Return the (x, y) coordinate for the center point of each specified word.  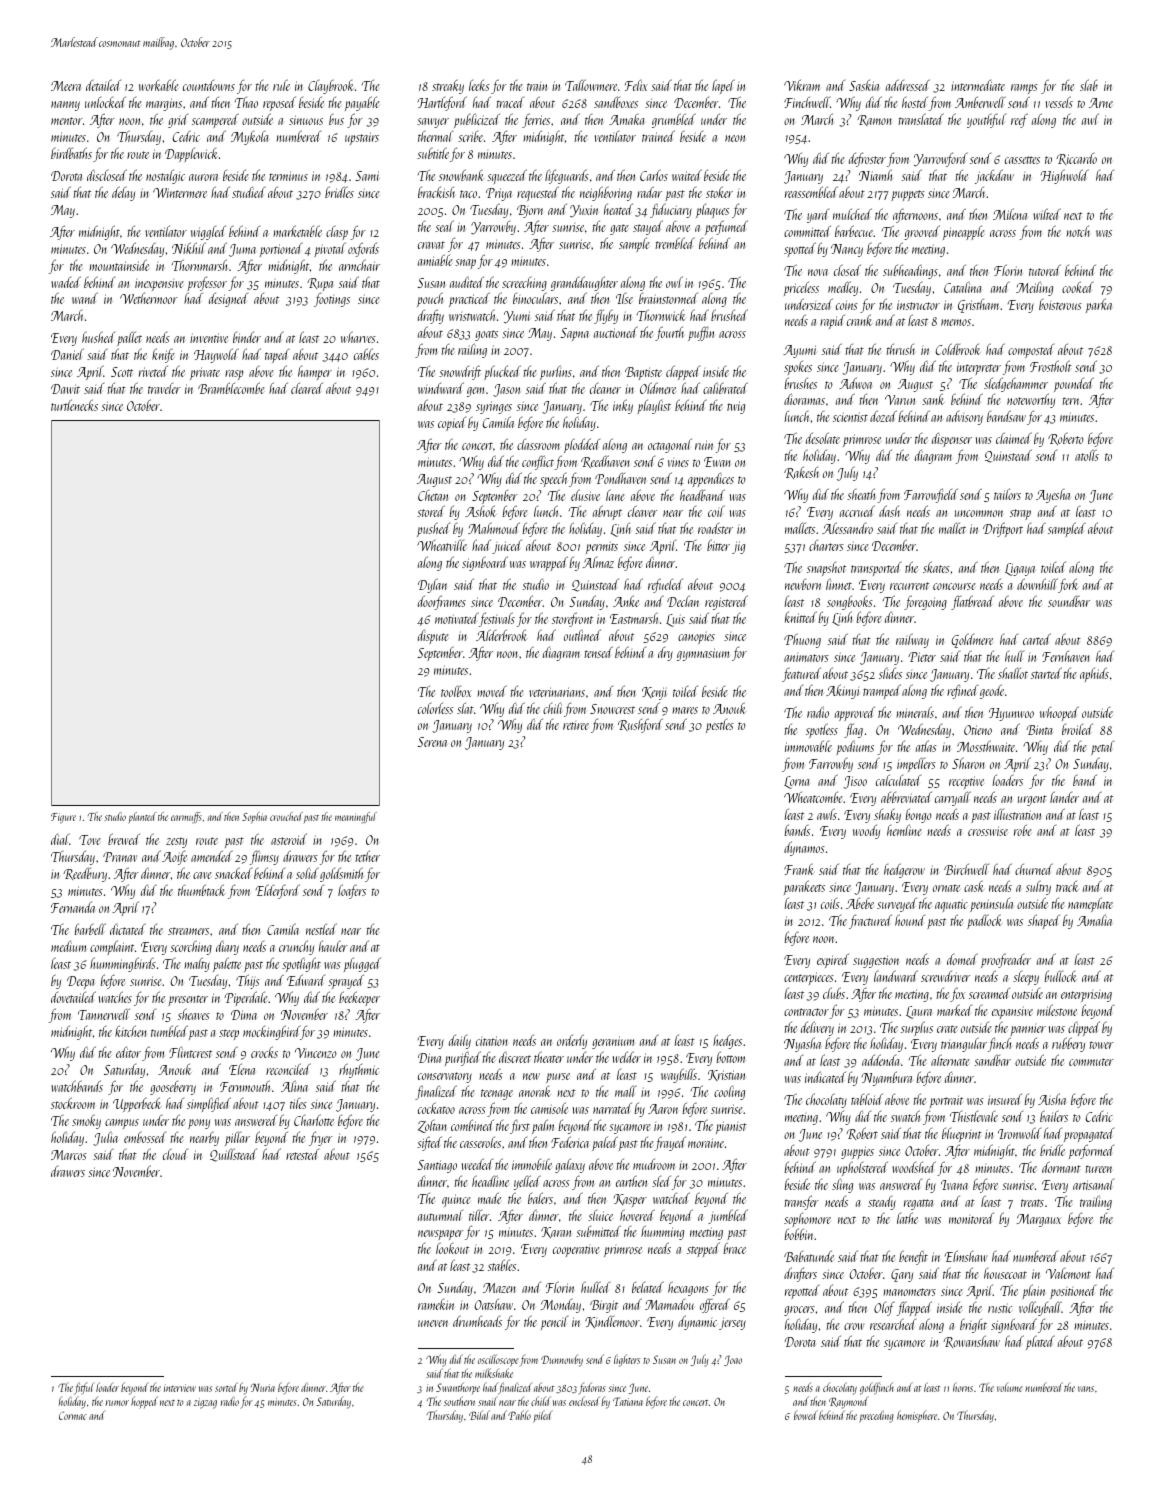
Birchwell (966, 869)
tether (367, 856)
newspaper (441, 1235)
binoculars (535, 298)
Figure (63, 818)
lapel (723, 86)
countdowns (209, 85)
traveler (164, 388)
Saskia (864, 85)
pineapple (964, 232)
